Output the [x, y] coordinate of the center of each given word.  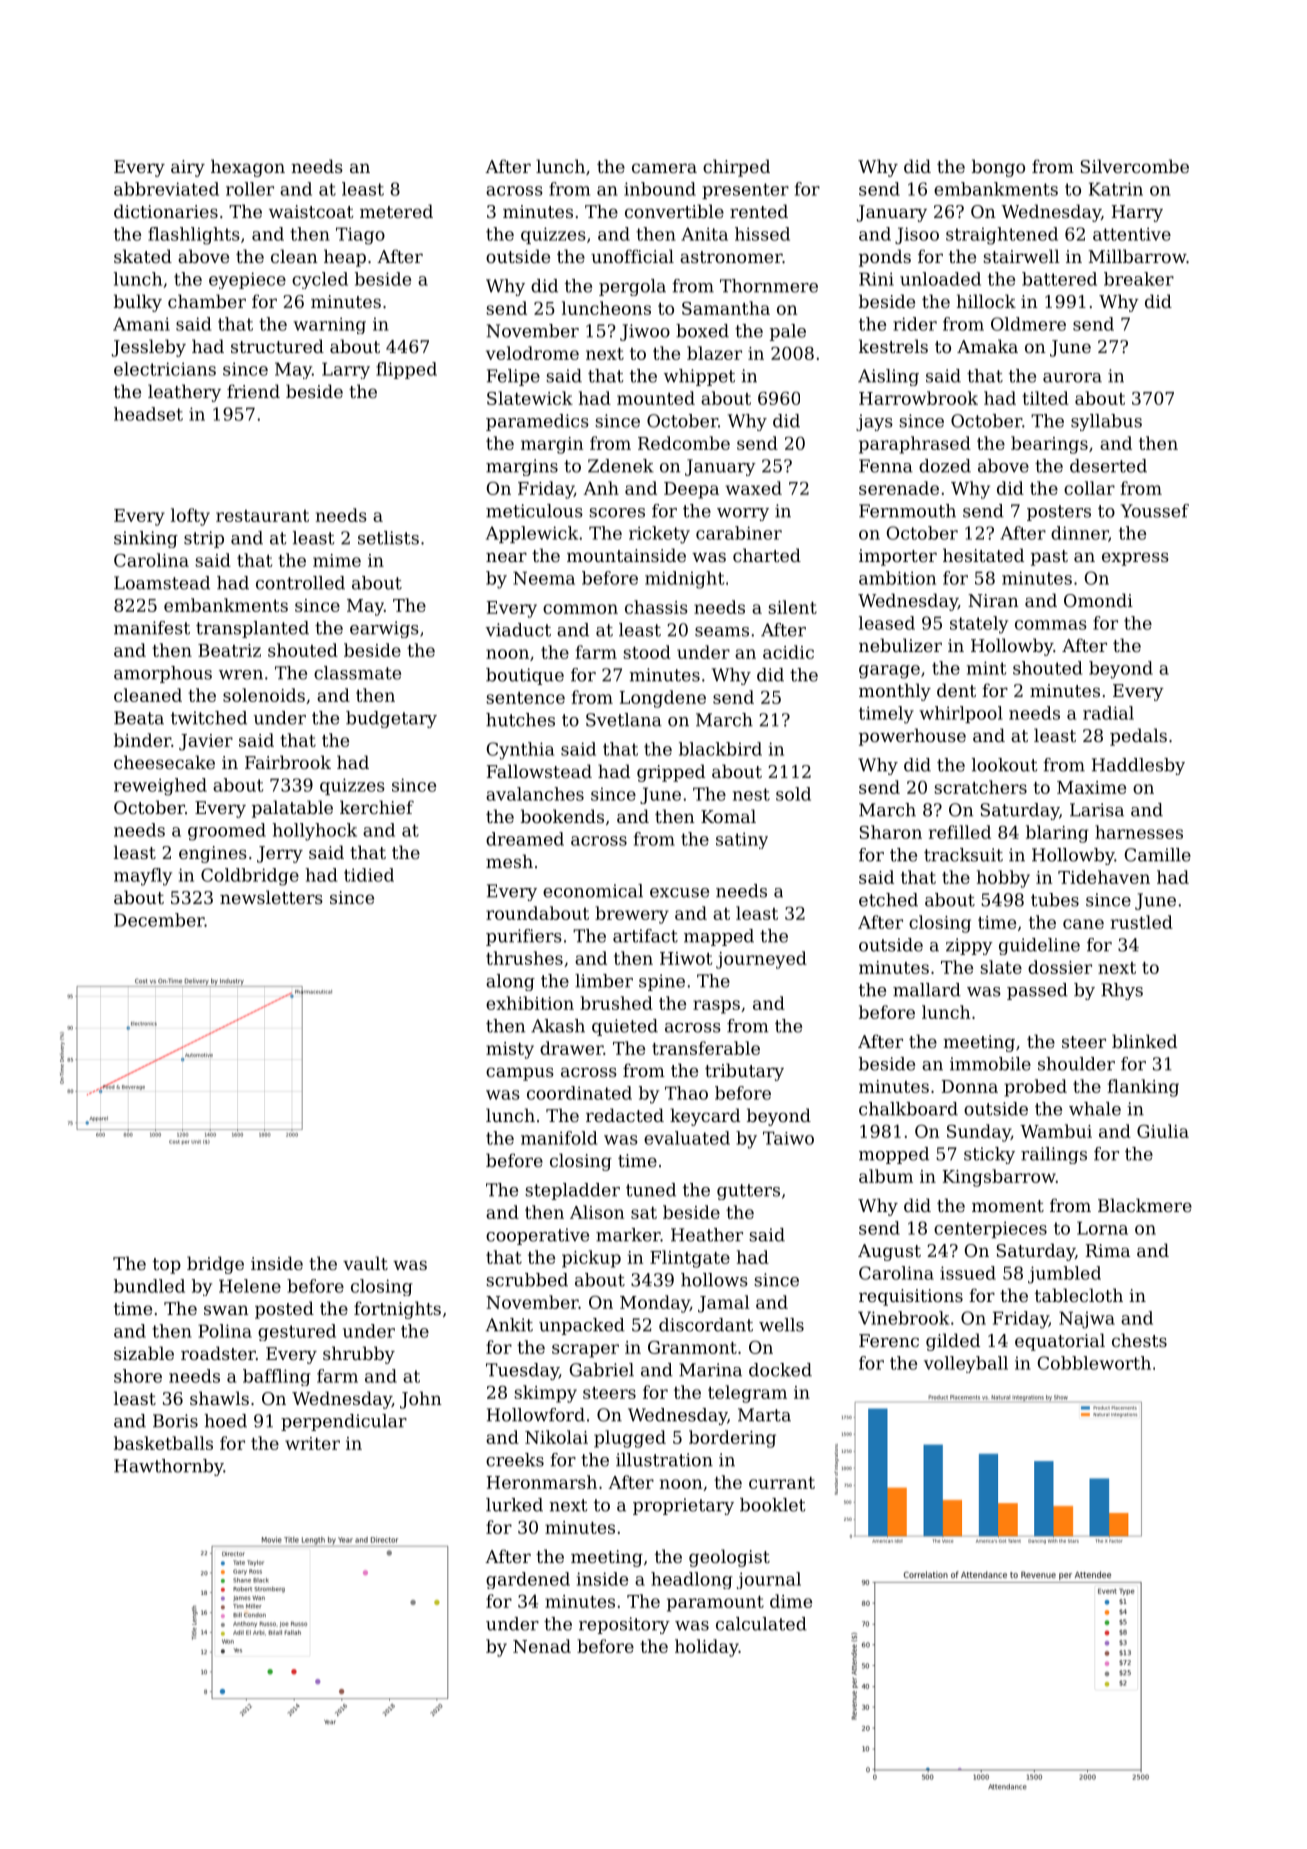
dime [791, 1601]
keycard [705, 1117]
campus [520, 1074]
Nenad [542, 1646]
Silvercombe [1135, 166]
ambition [897, 578]
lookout [1005, 765]
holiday [707, 1648]
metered [396, 211]
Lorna [1102, 1228]
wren [241, 675]
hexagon [248, 168]
